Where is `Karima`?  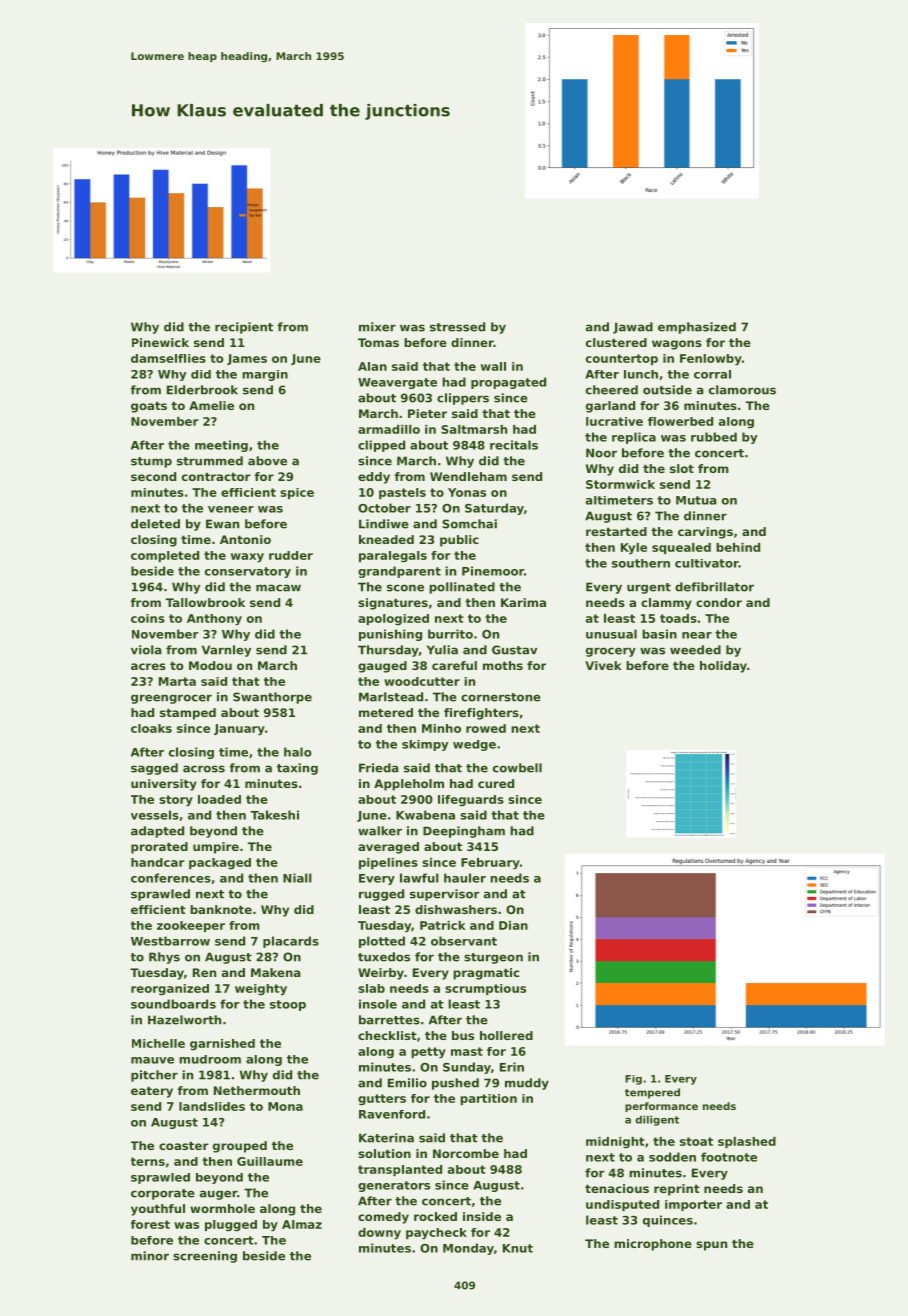
Karima is located at coordinates (523, 602).
